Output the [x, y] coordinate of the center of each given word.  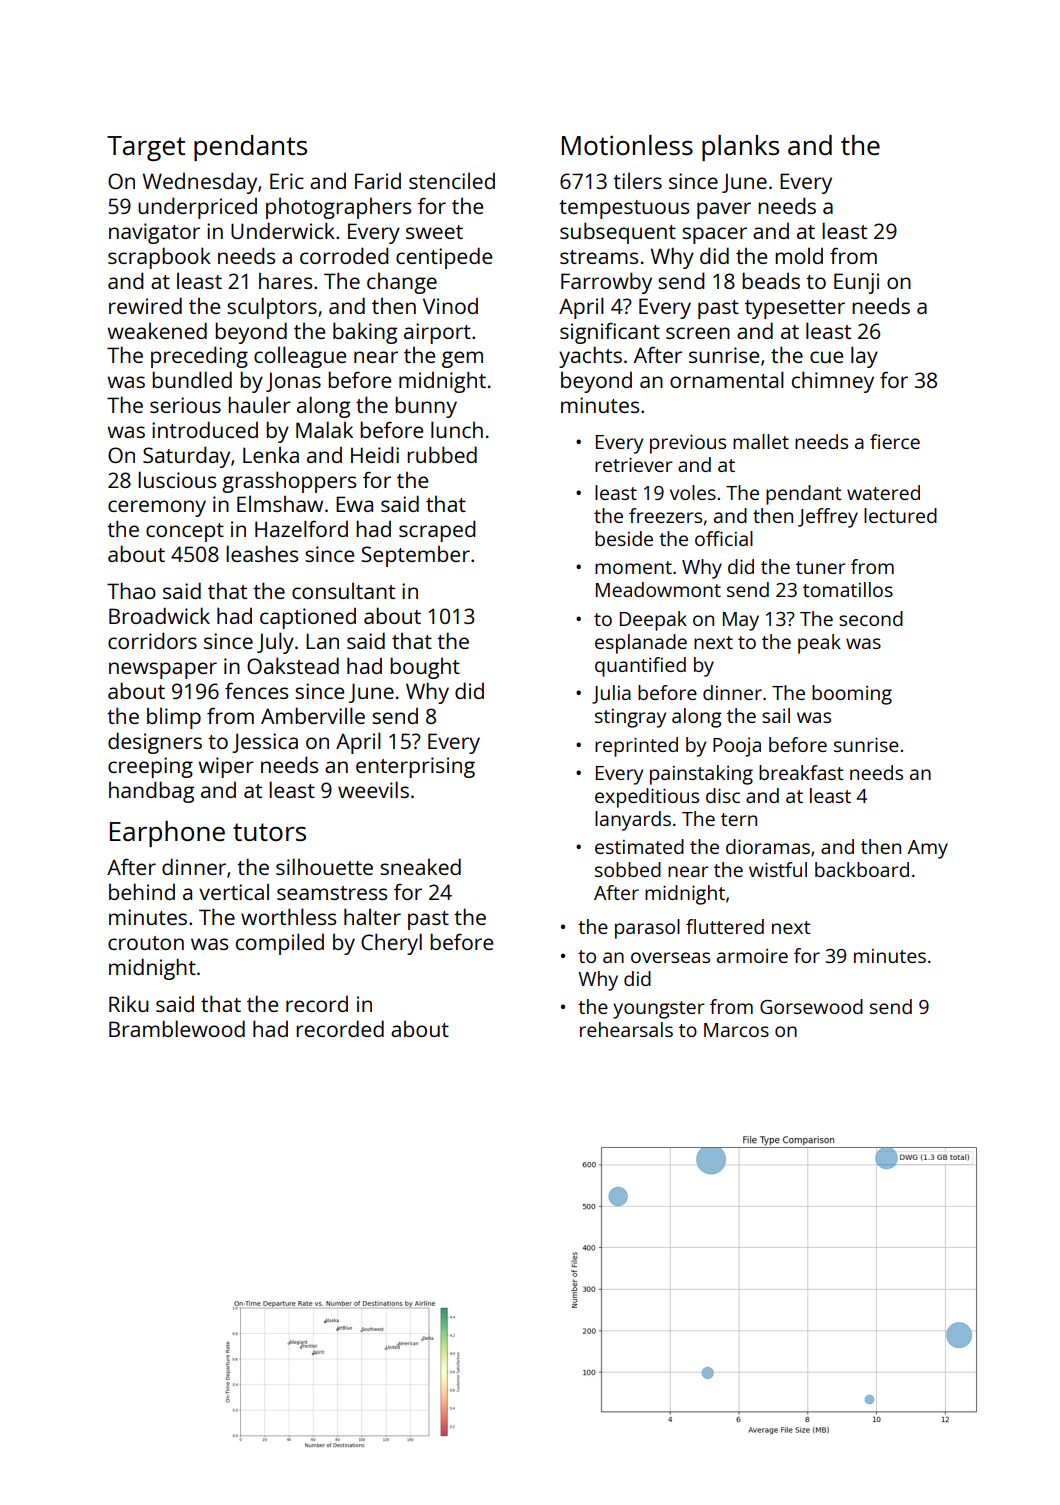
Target [146, 148]
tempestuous [624, 209]
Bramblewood [177, 1028]
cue [826, 357]
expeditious [647, 798]
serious [185, 405]
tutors [269, 832]
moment [633, 567]
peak [819, 644]
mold [799, 256]
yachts [590, 357]
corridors [152, 640]
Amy [928, 849]
